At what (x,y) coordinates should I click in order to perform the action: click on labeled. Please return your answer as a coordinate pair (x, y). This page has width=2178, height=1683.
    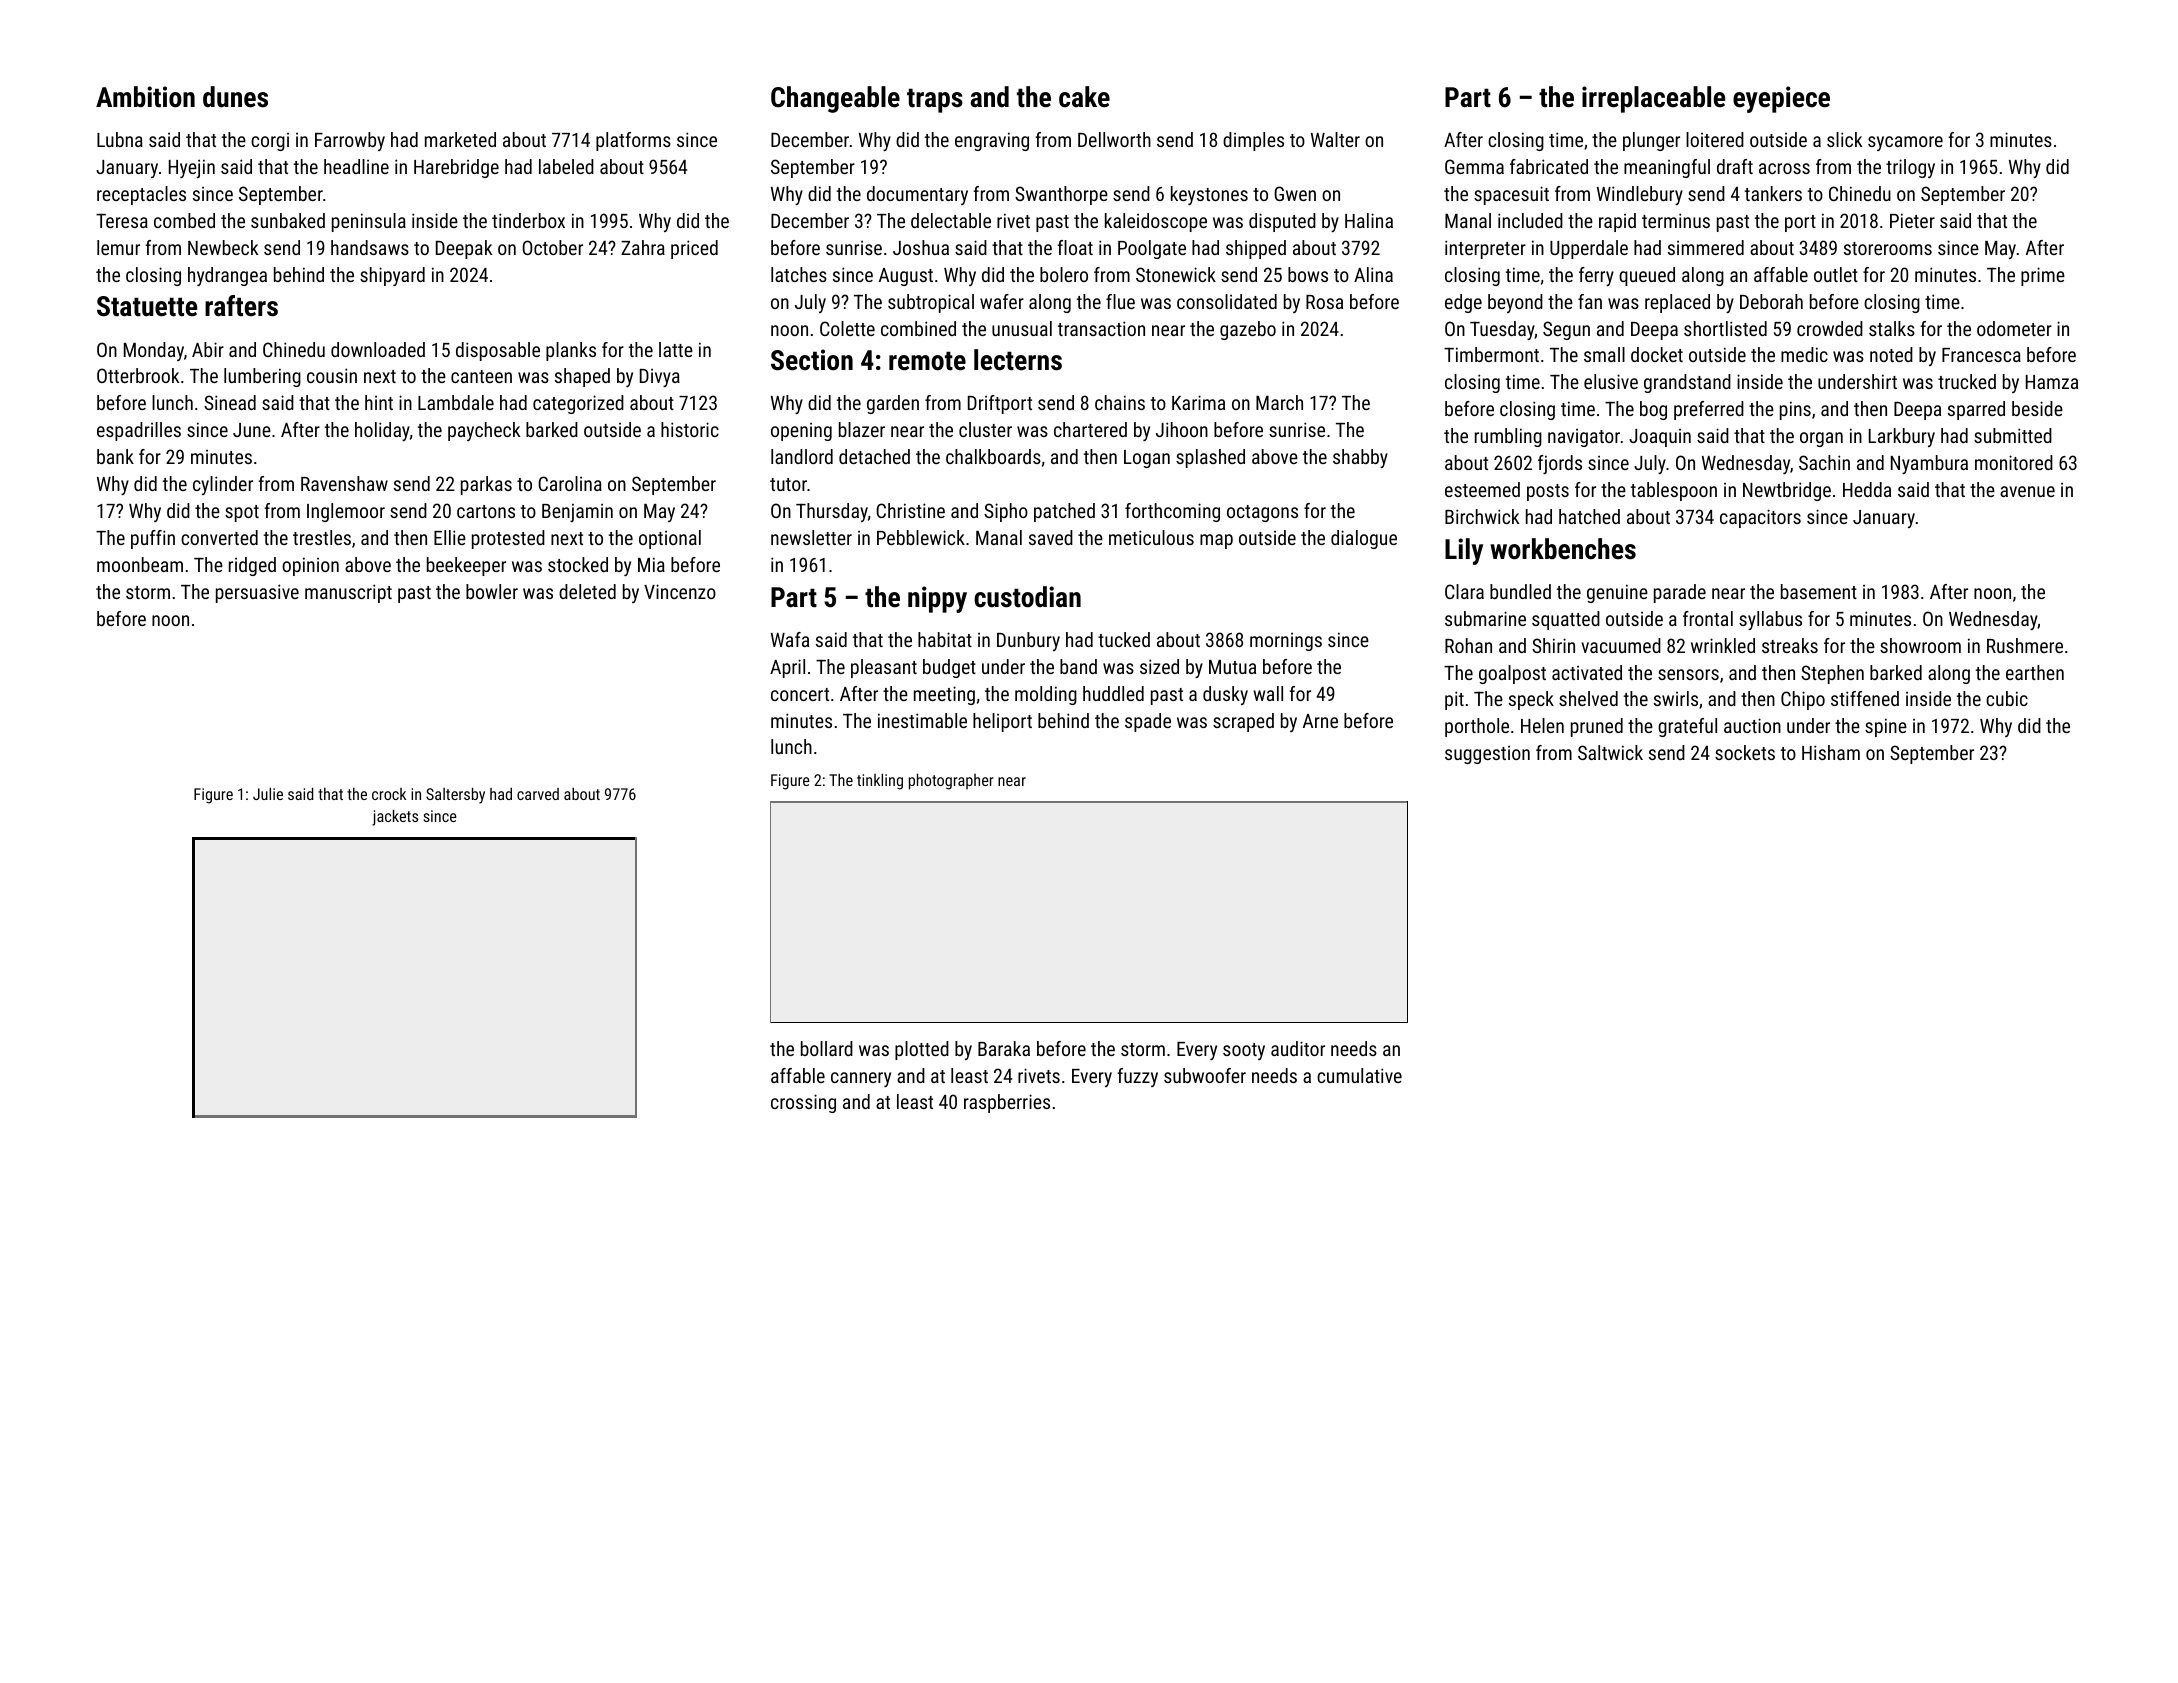
    Looking at the image, I should click on (566, 166).
